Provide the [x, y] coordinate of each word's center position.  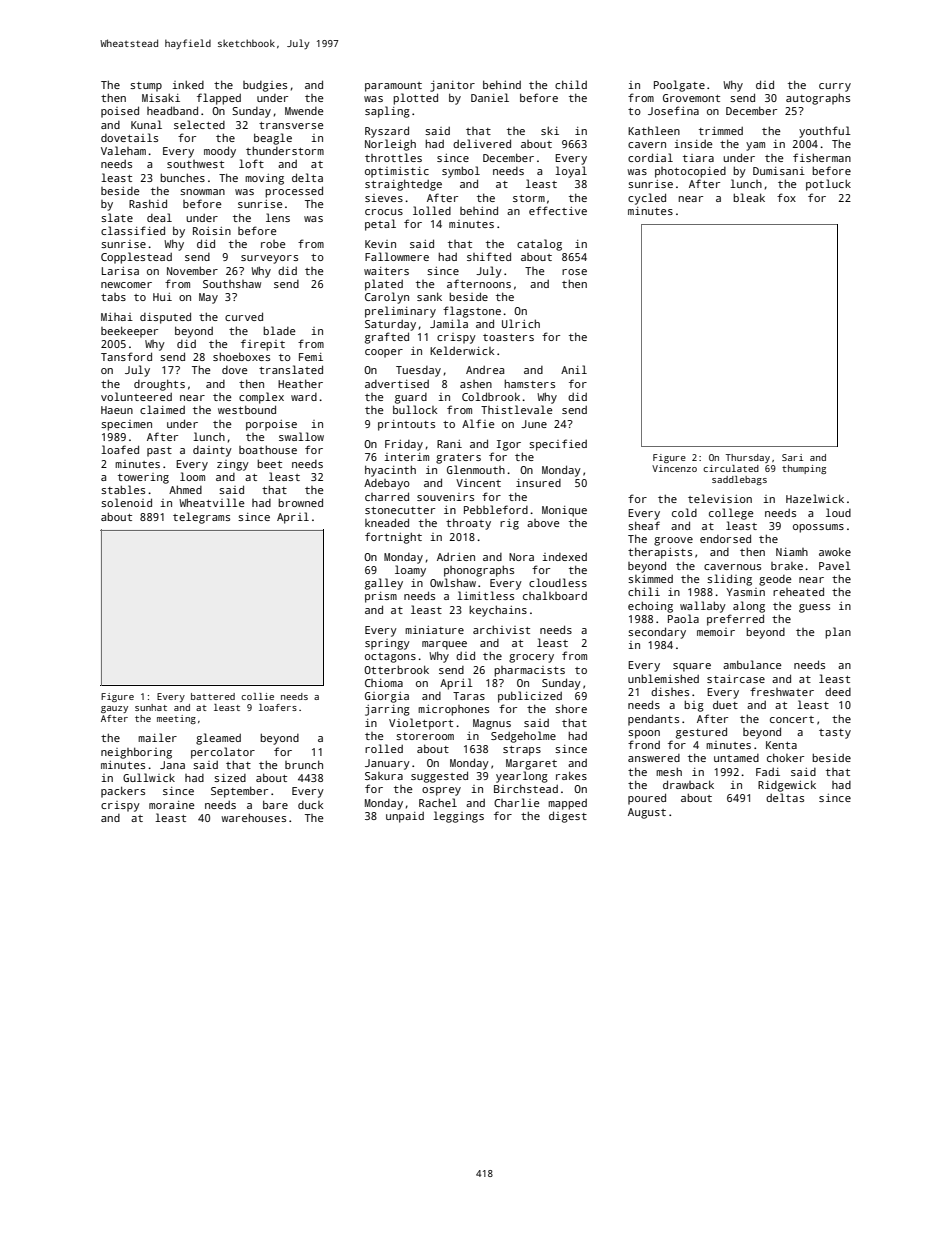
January [387, 764]
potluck [828, 185]
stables [123, 489]
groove [673, 541]
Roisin [212, 231]
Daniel [490, 97]
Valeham [123, 150]
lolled [432, 210]
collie [257, 696]
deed [838, 692]
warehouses [253, 817]
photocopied [690, 172]
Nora [521, 557]
